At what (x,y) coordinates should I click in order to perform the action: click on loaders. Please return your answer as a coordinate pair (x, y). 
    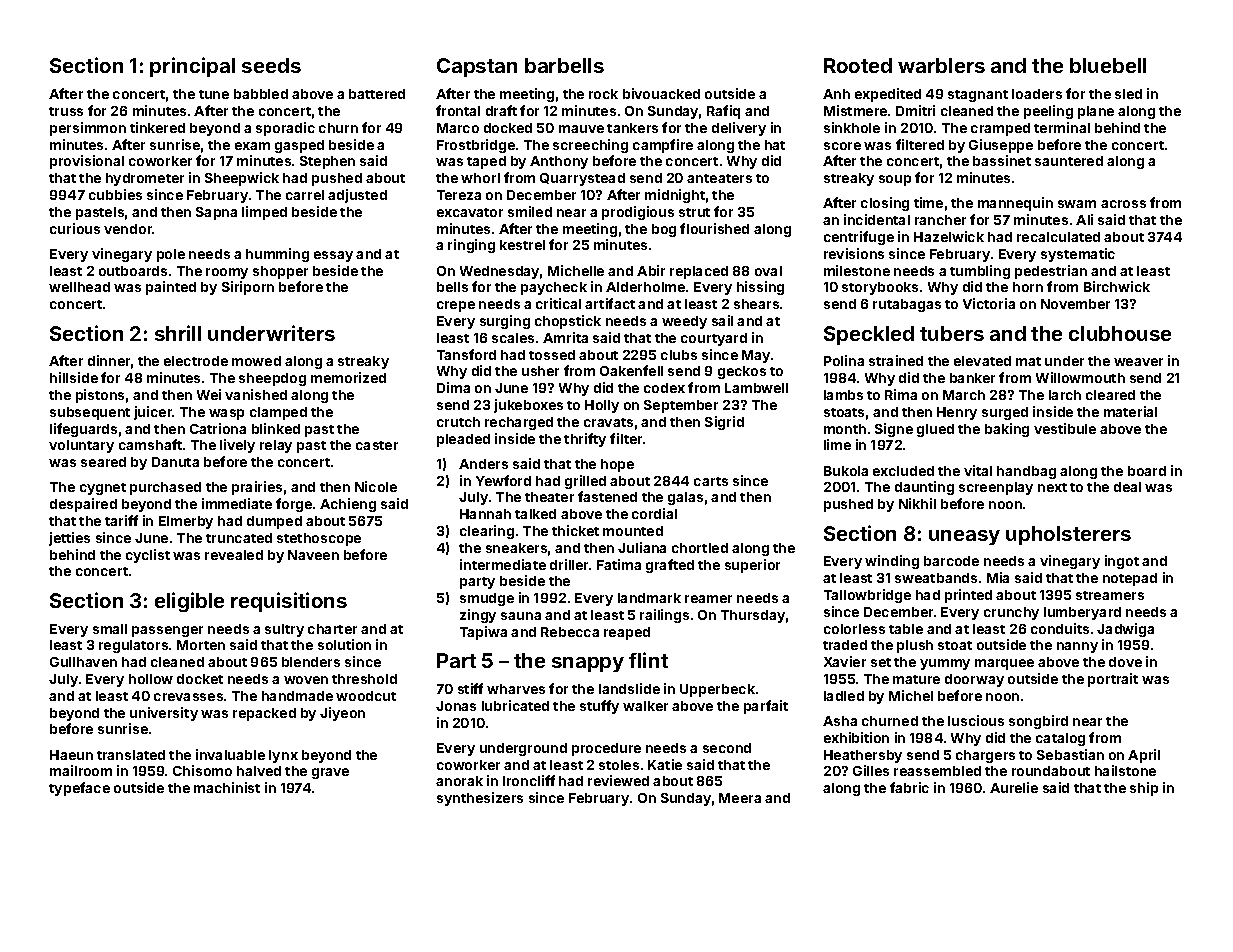
    Looking at the image, I should click on (1037, 94).
